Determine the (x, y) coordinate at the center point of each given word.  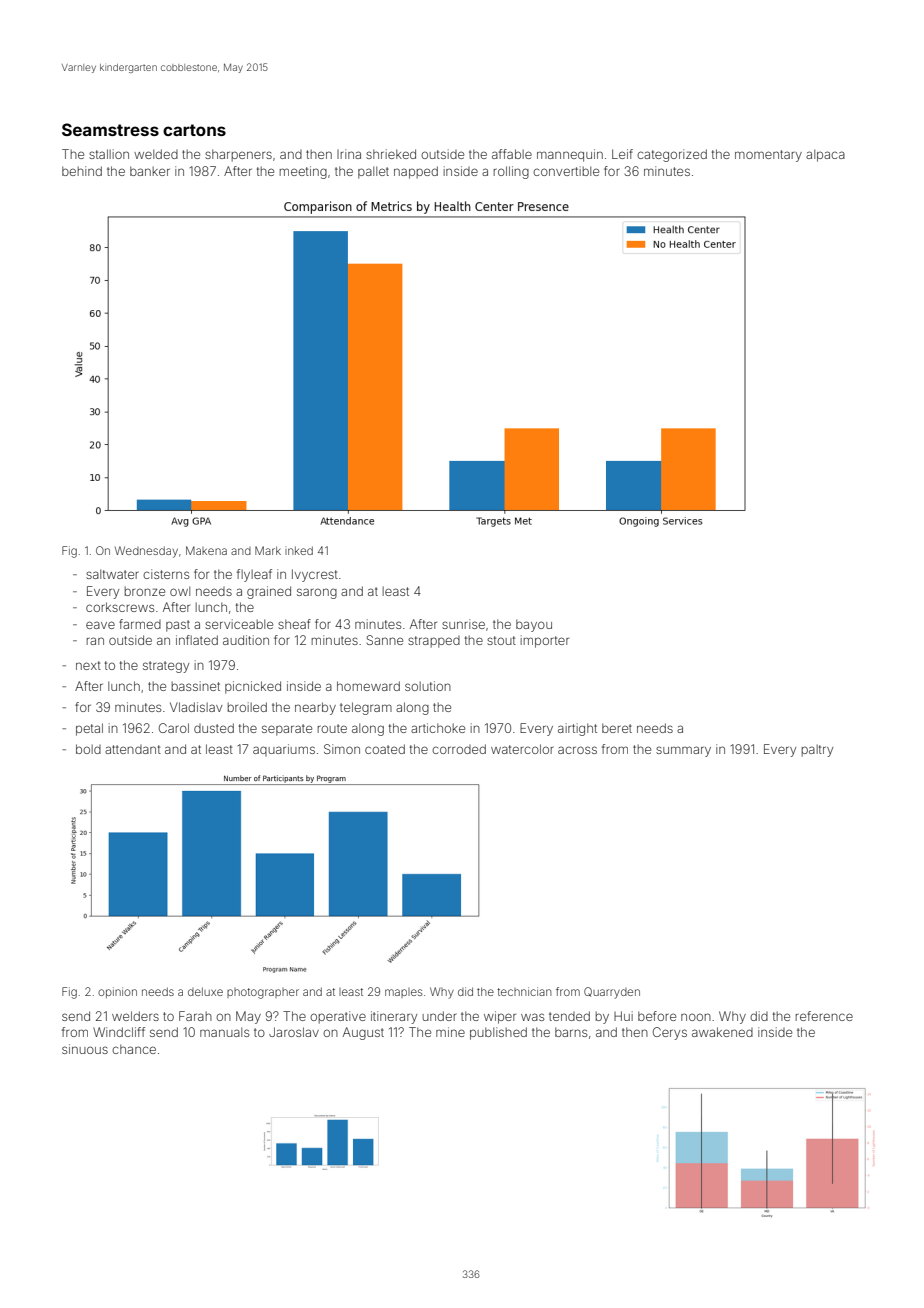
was (532, 1017)
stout (501, 640)
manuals (224, 1032)
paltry (817, 750)
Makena (206, 550)
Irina (349, 154)
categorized (672, 155)
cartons (194, 130)
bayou (534, 625)
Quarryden (612, 993)
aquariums (284, 750)
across (577, 750)
